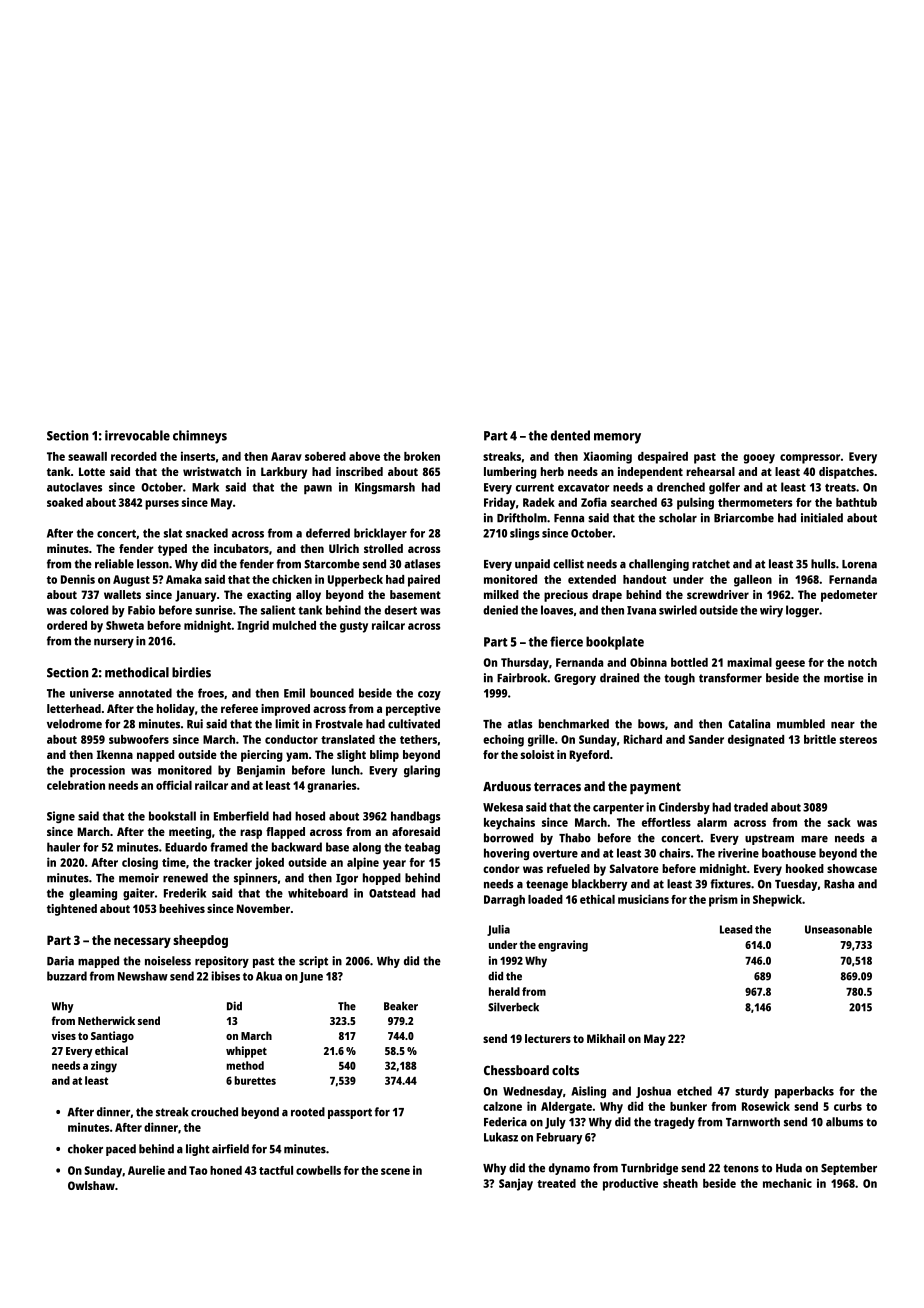 Image resolution: width=924 pixels, height=1308 pixels. Describe the element at coordinates (184, 579) in the page. I see `Amaka` at that location.
